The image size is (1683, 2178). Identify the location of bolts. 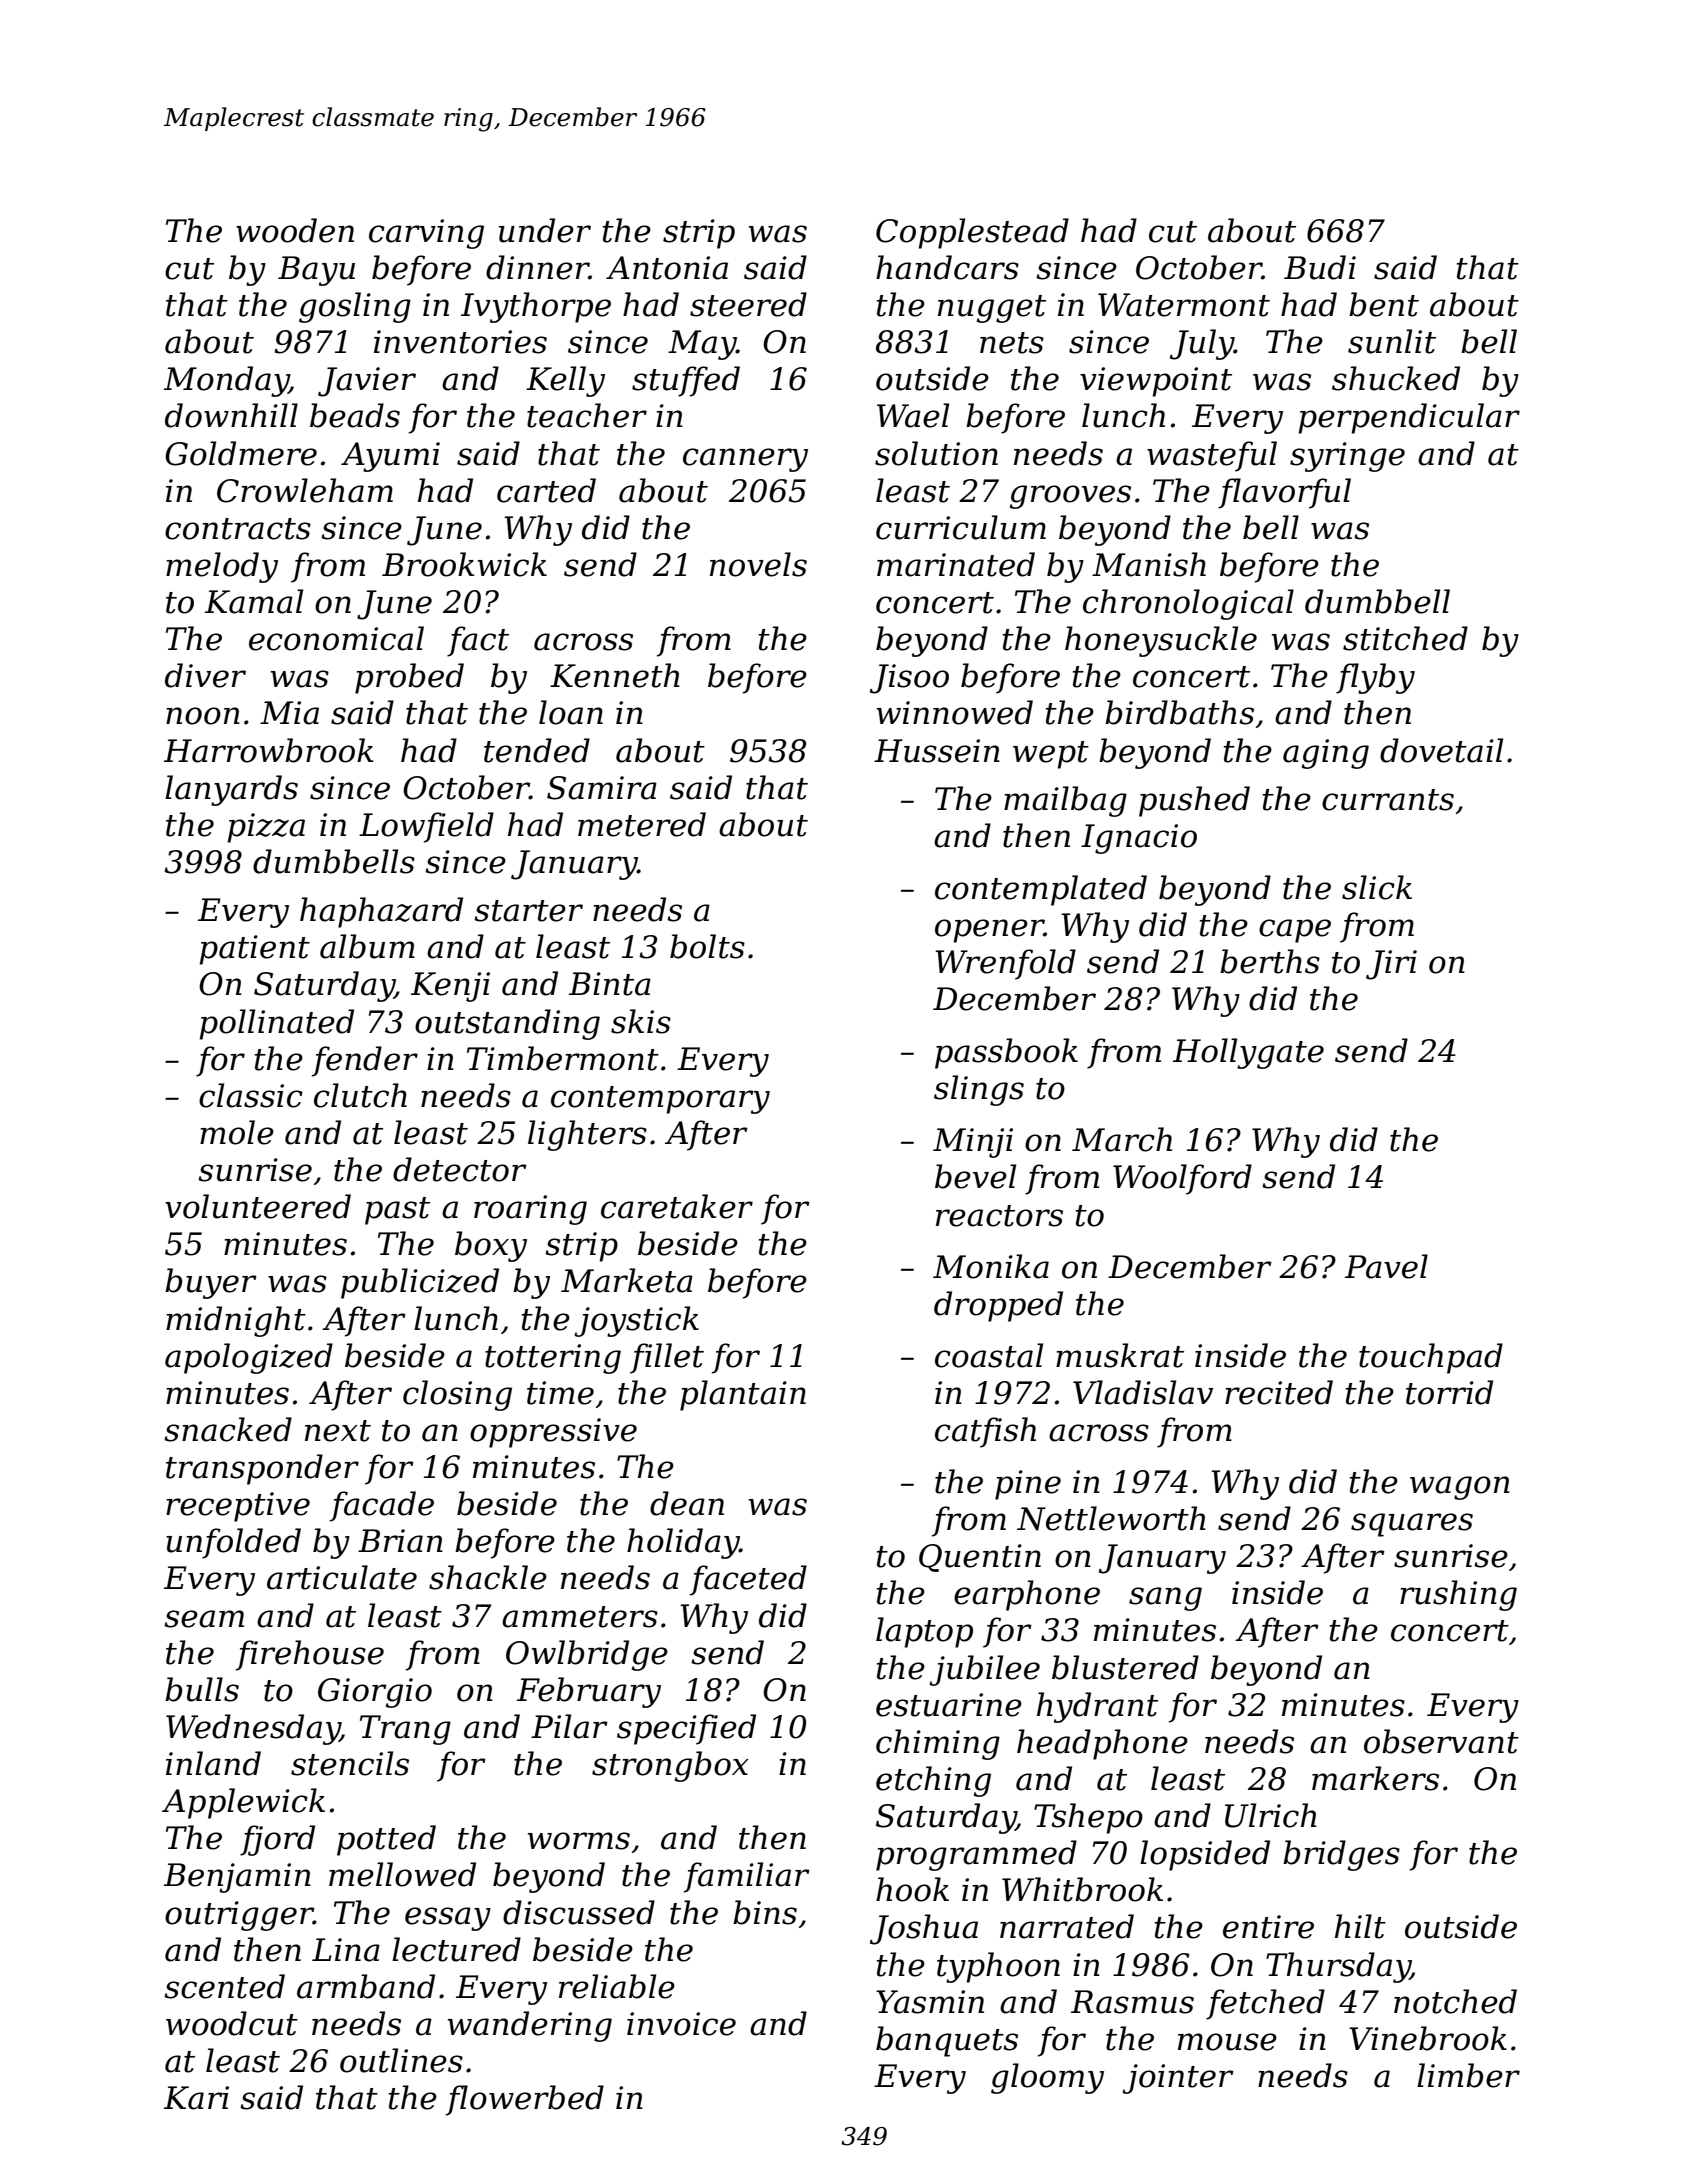
(707, 946).
